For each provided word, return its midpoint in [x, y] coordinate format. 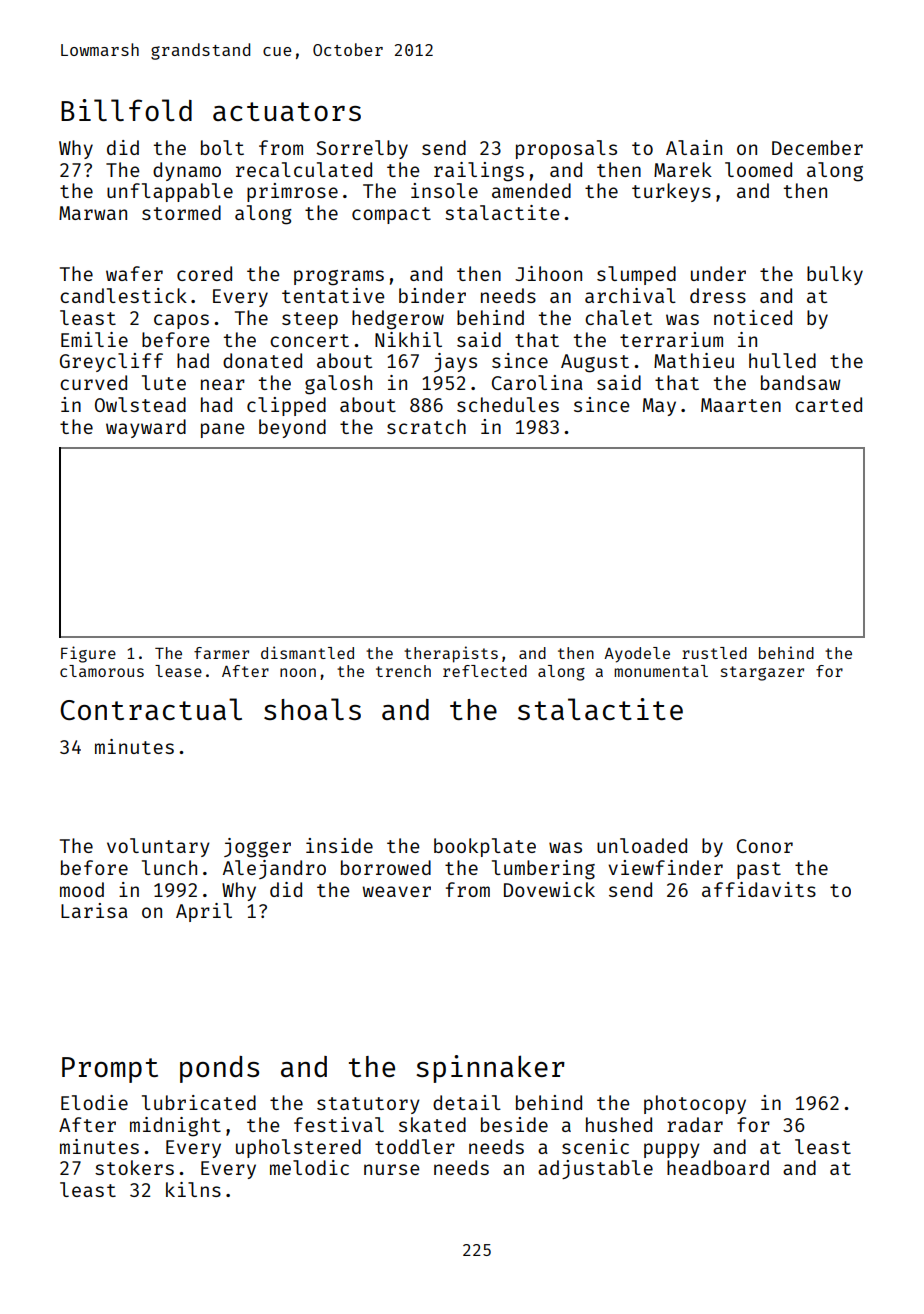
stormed [181, 212]
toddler [415, 1146]
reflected [485, 671]
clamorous [102, 671]
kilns [193, 1189]
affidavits [759, 889]
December [817, 147]
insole [444, 190]
